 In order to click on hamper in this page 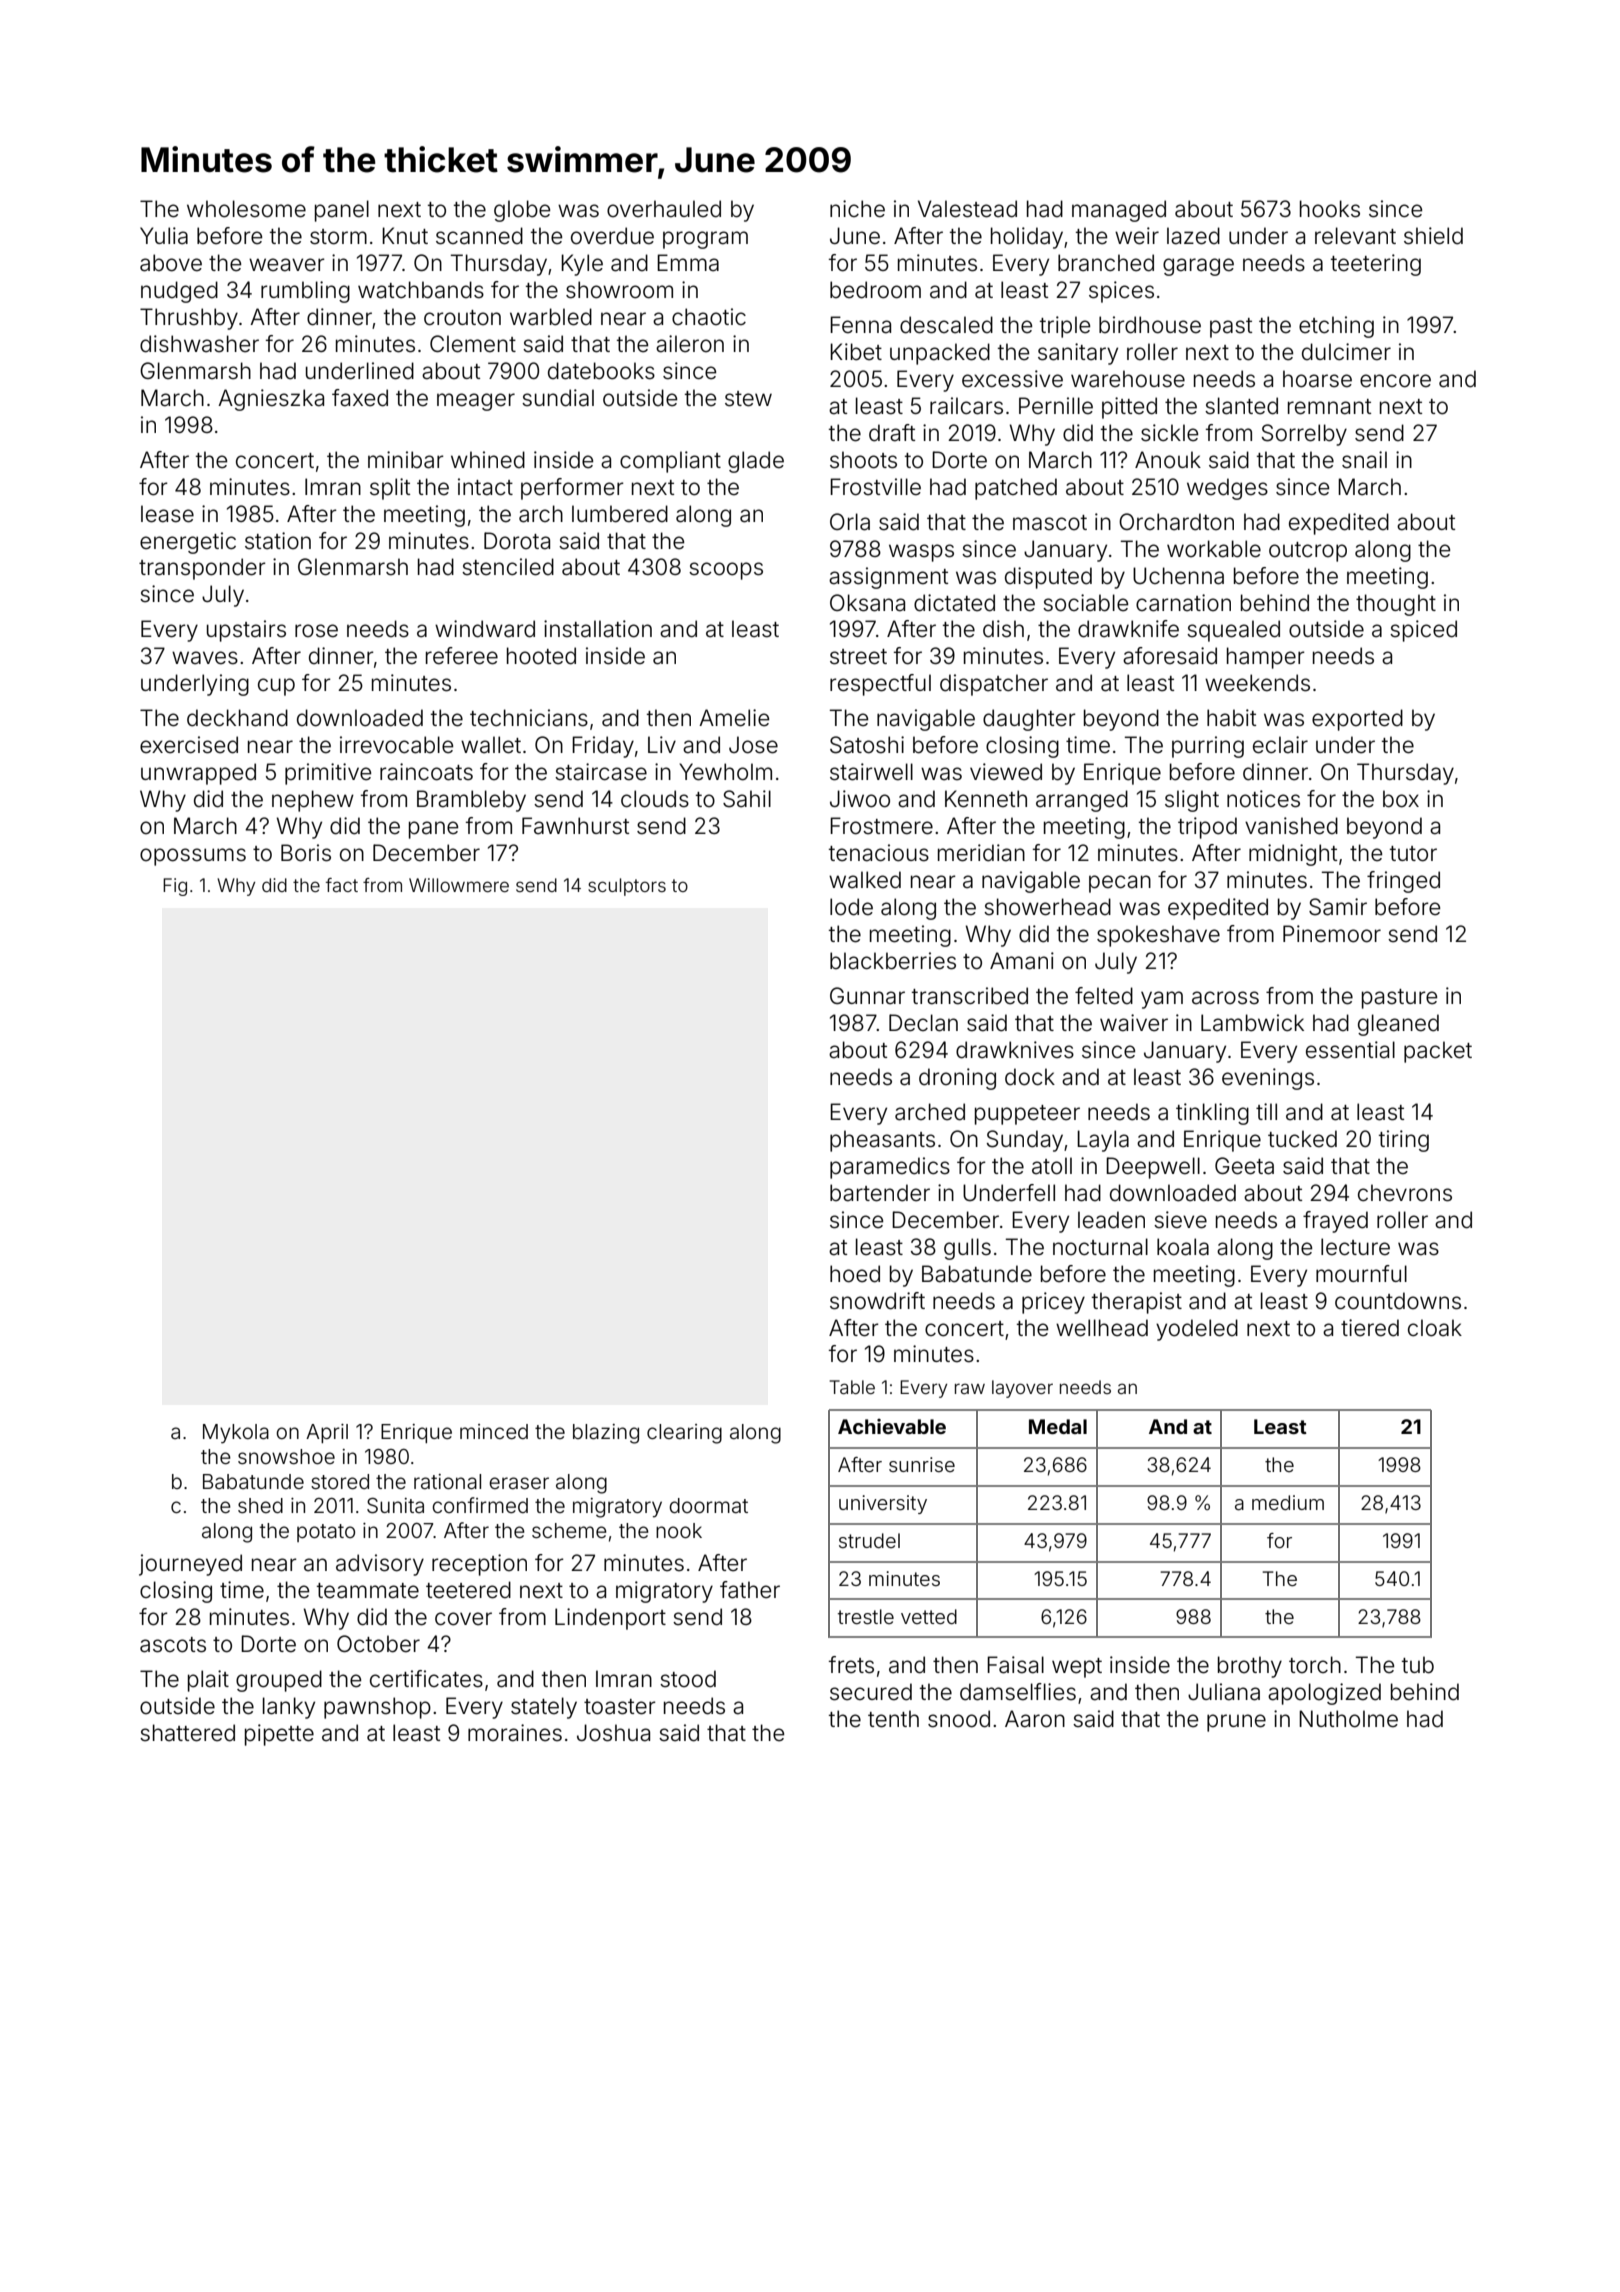, I will do `click(1266, 658)`.
